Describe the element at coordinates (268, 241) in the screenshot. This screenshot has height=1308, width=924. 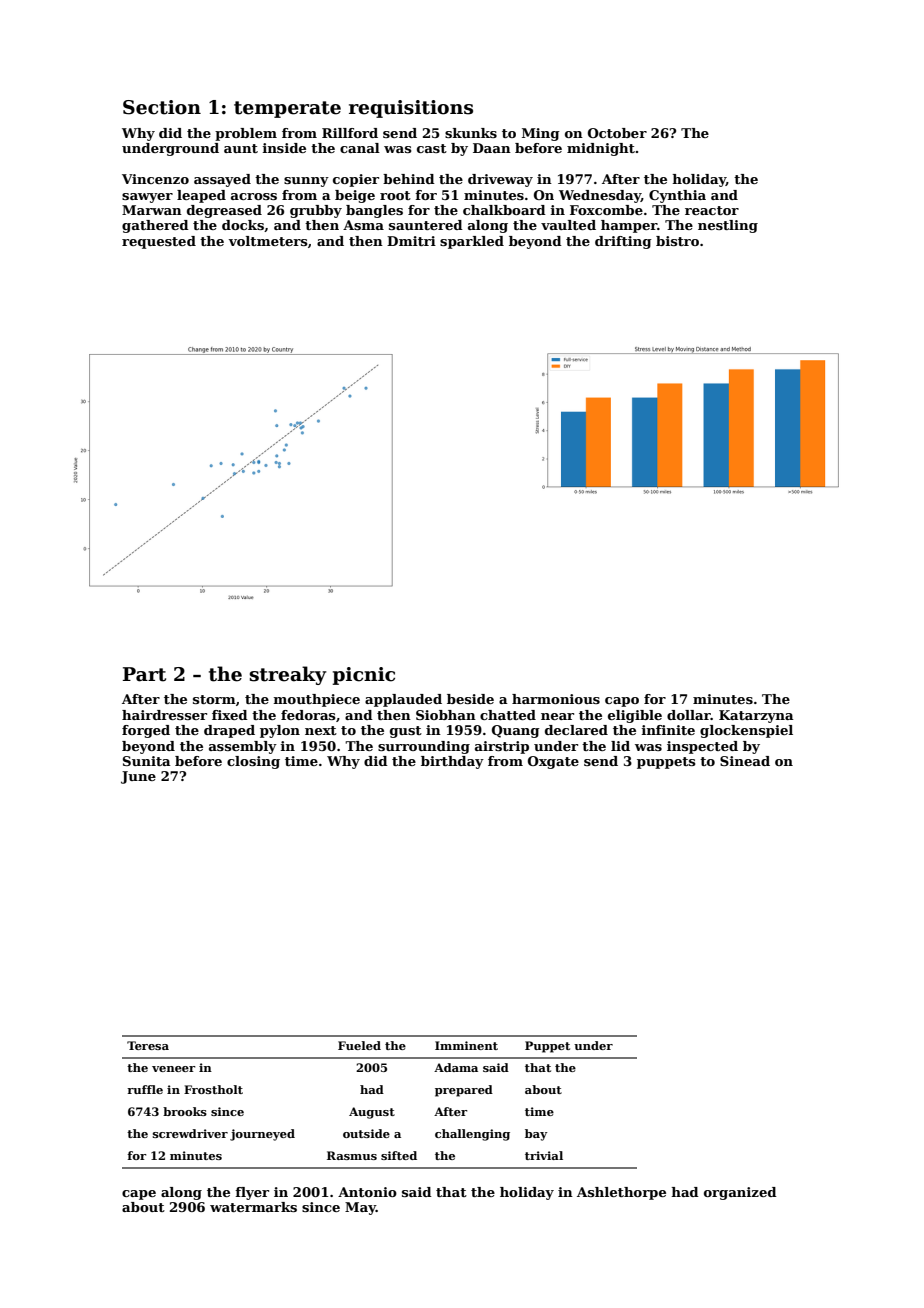
I see `voltmeters` at that location.
